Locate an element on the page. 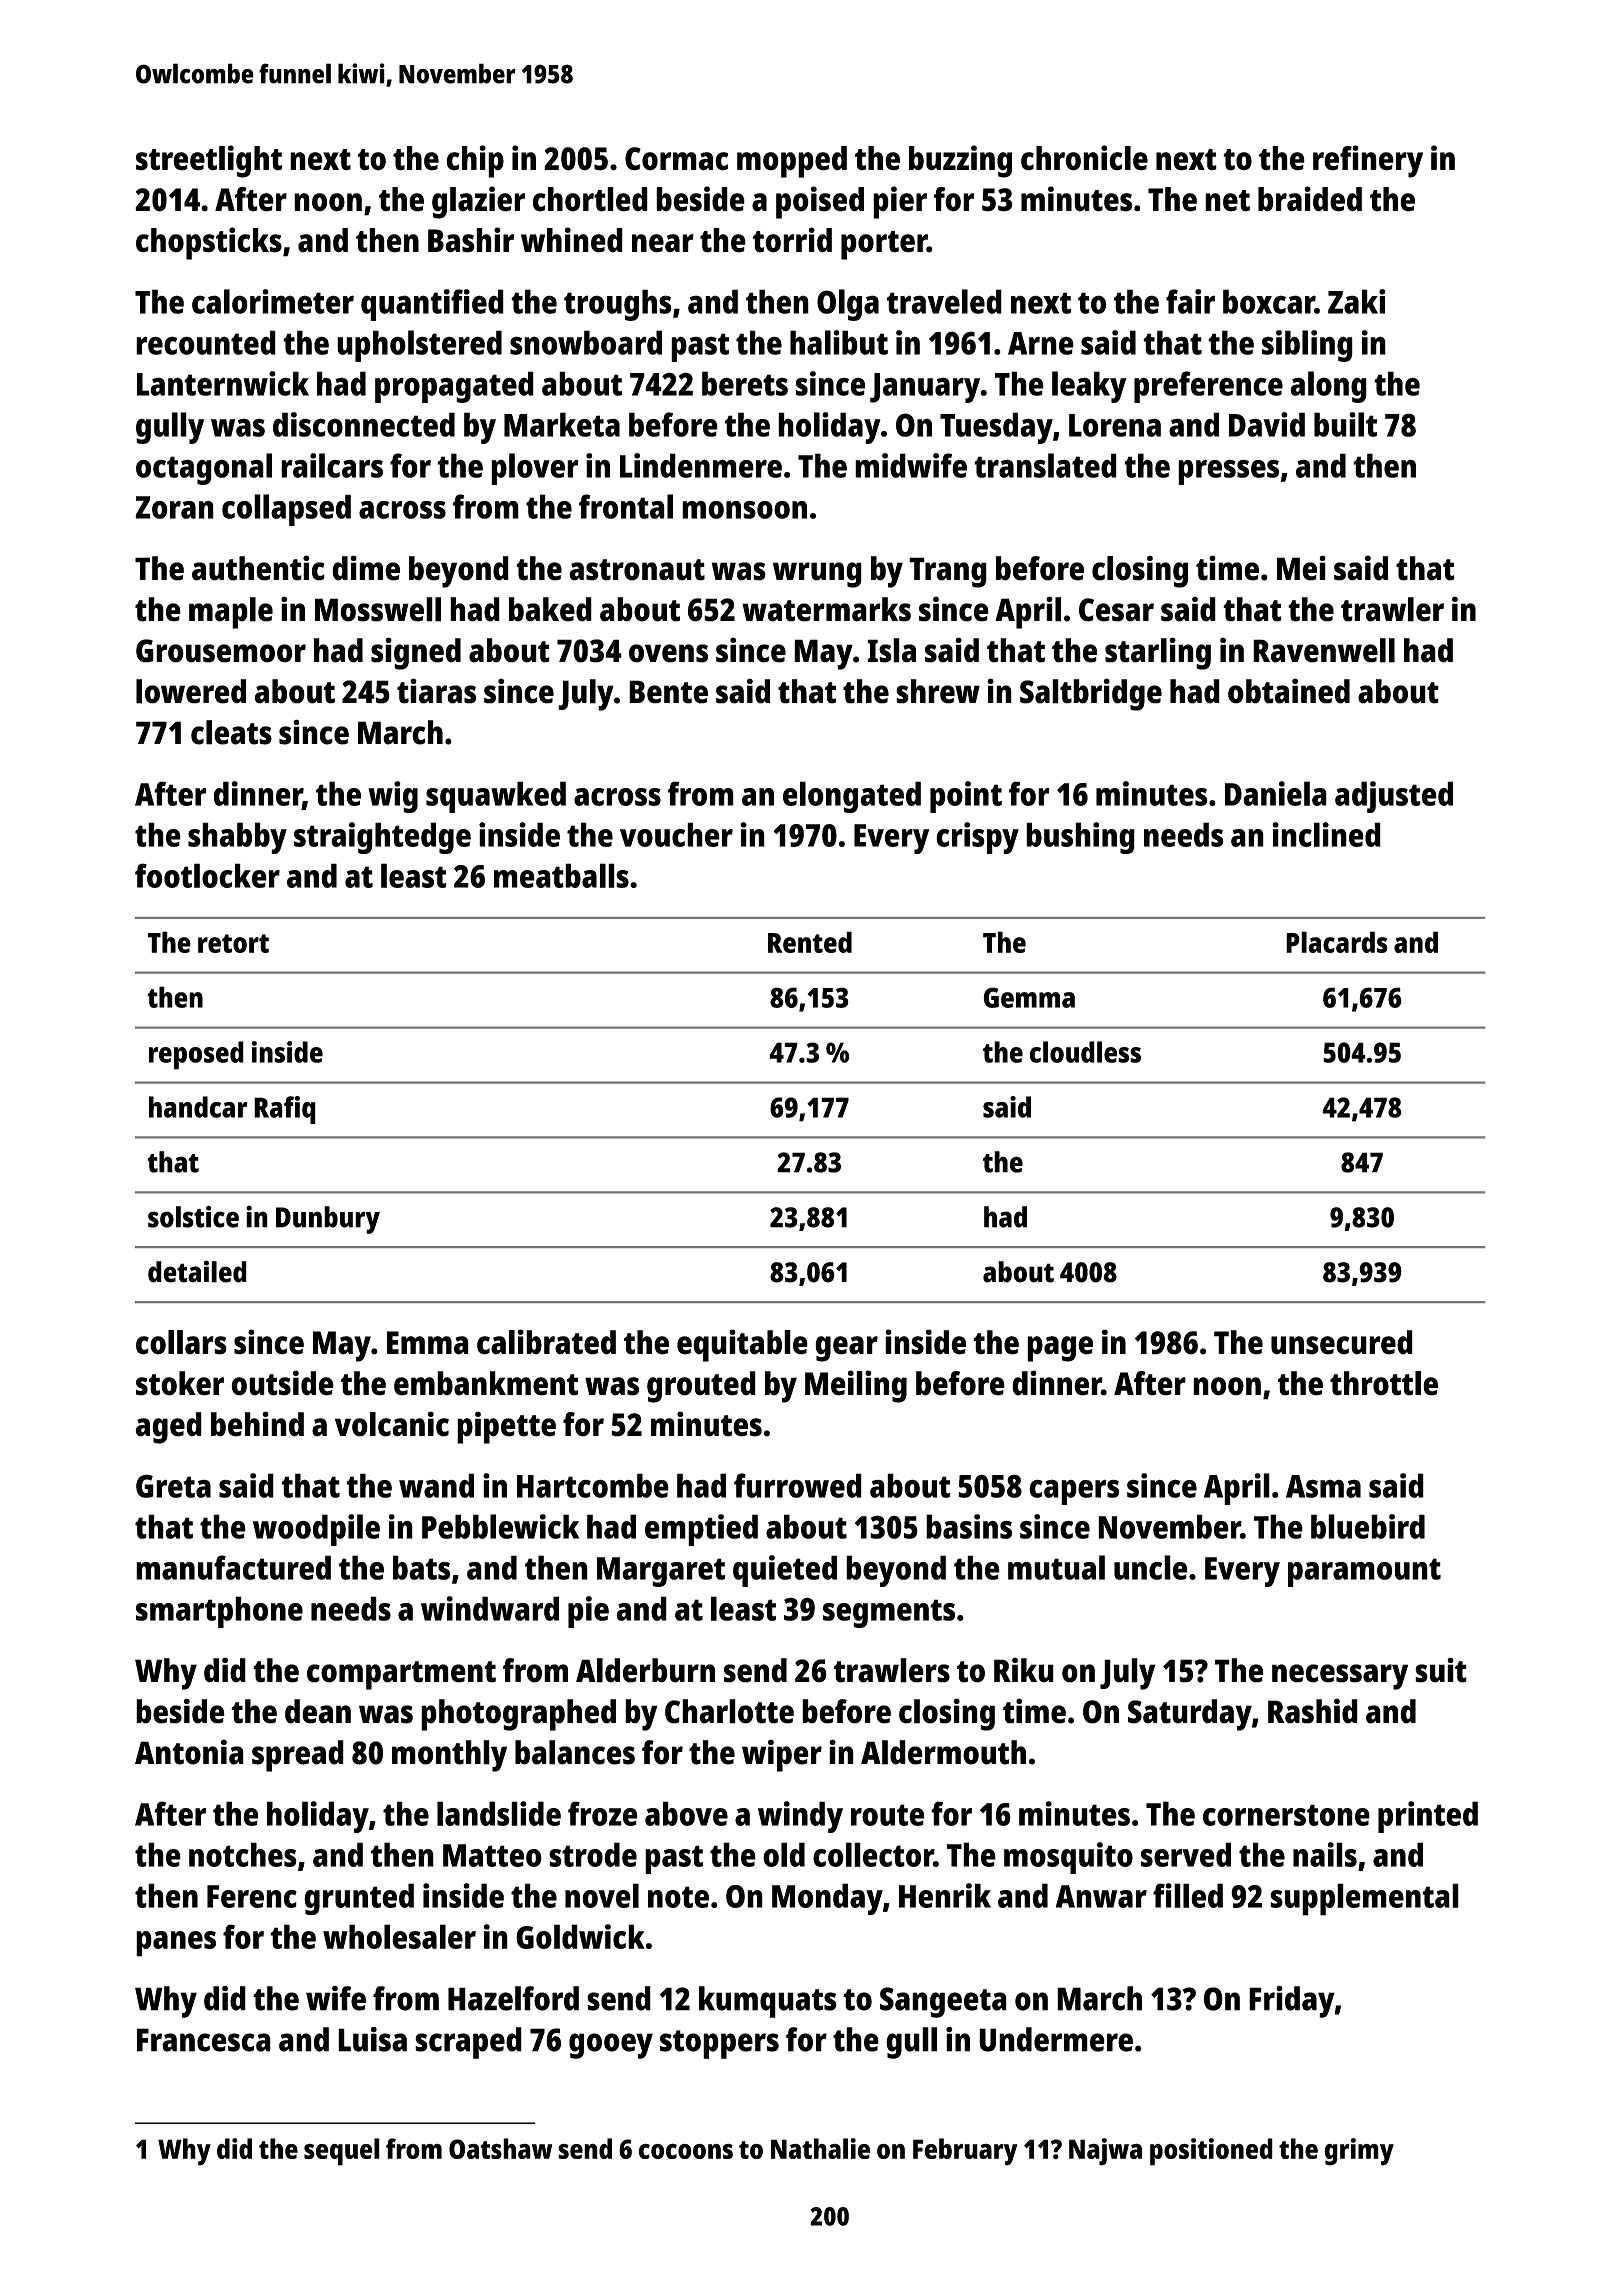 The width and height of the page is (1620, 2292). maple is located at coordinates (231, 613).
